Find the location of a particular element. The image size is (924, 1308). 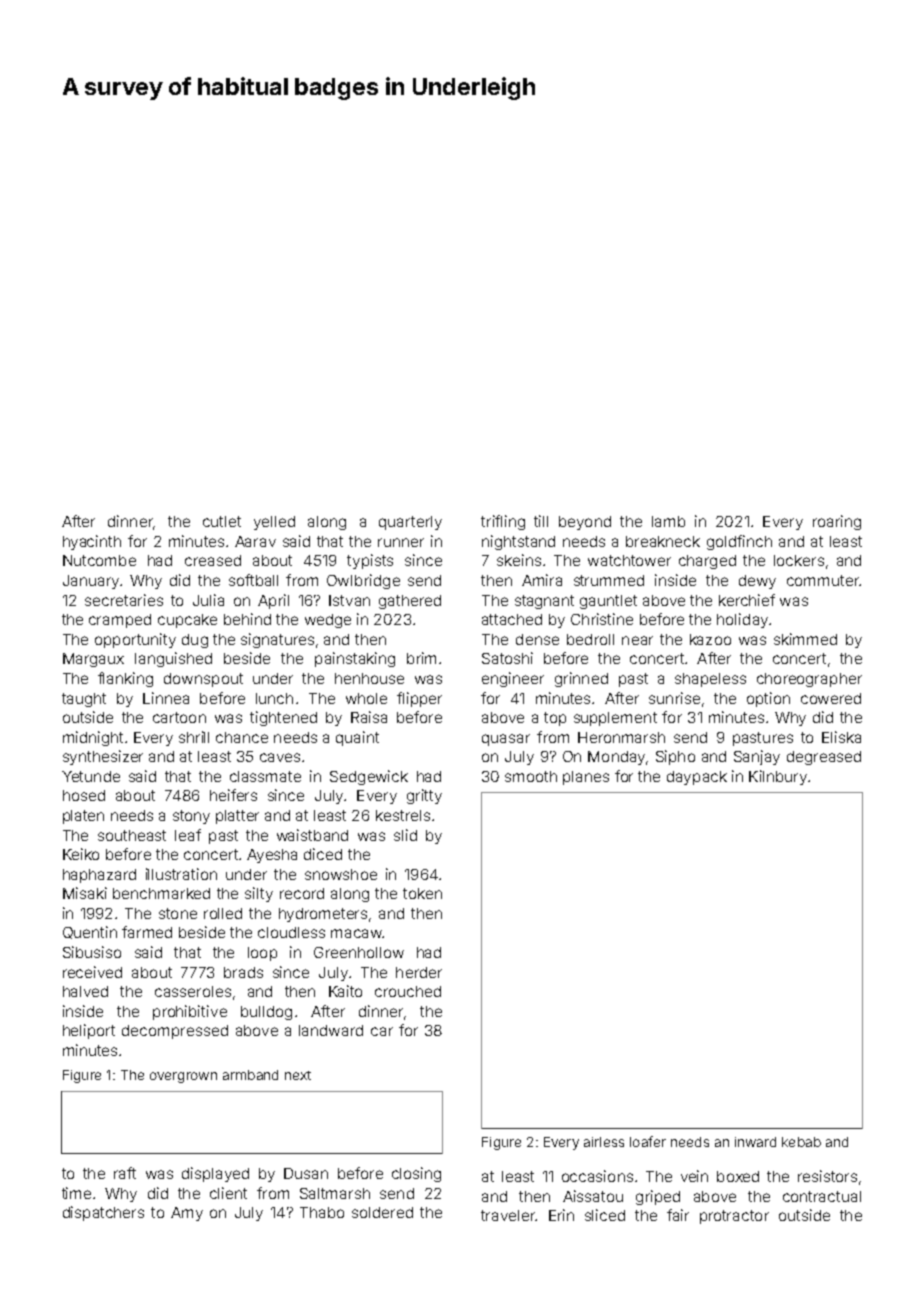

typists is located at coordinates (370, 561).
